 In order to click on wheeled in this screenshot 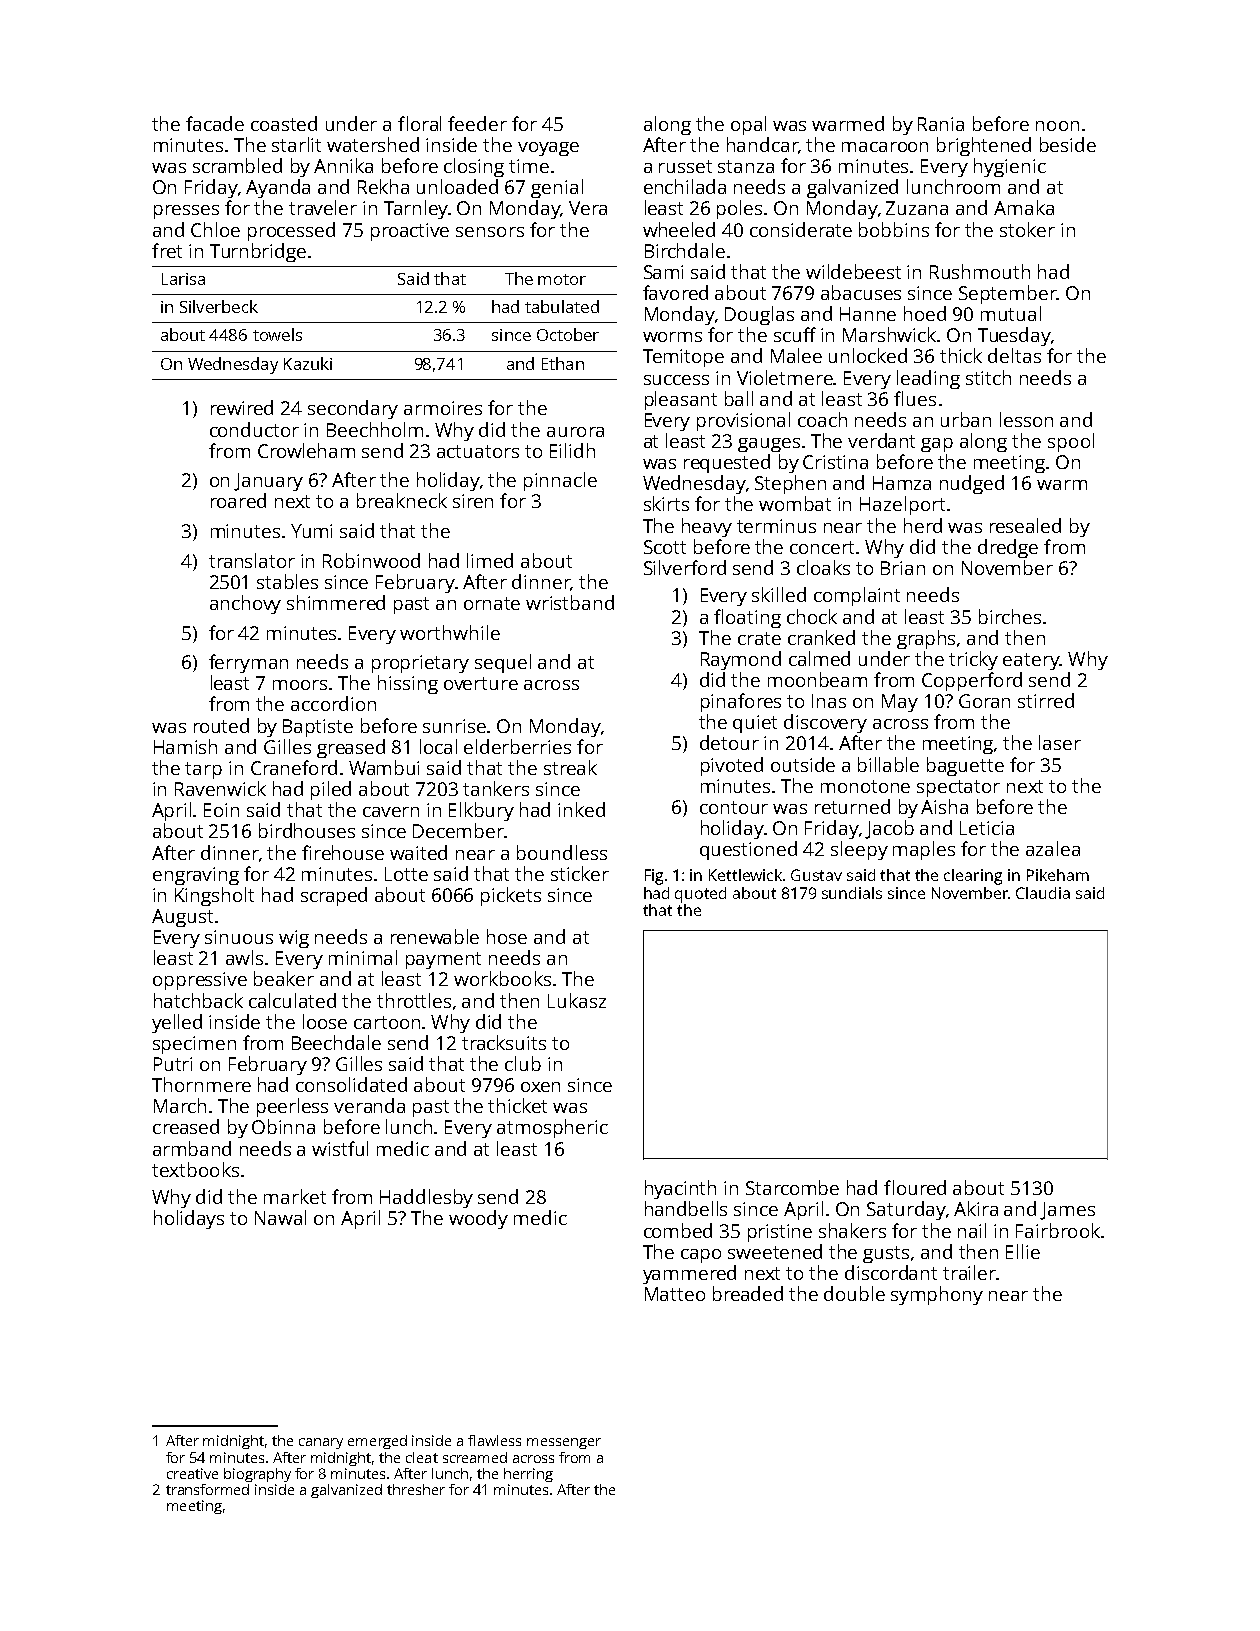, I will do `click(679, 229)`.
